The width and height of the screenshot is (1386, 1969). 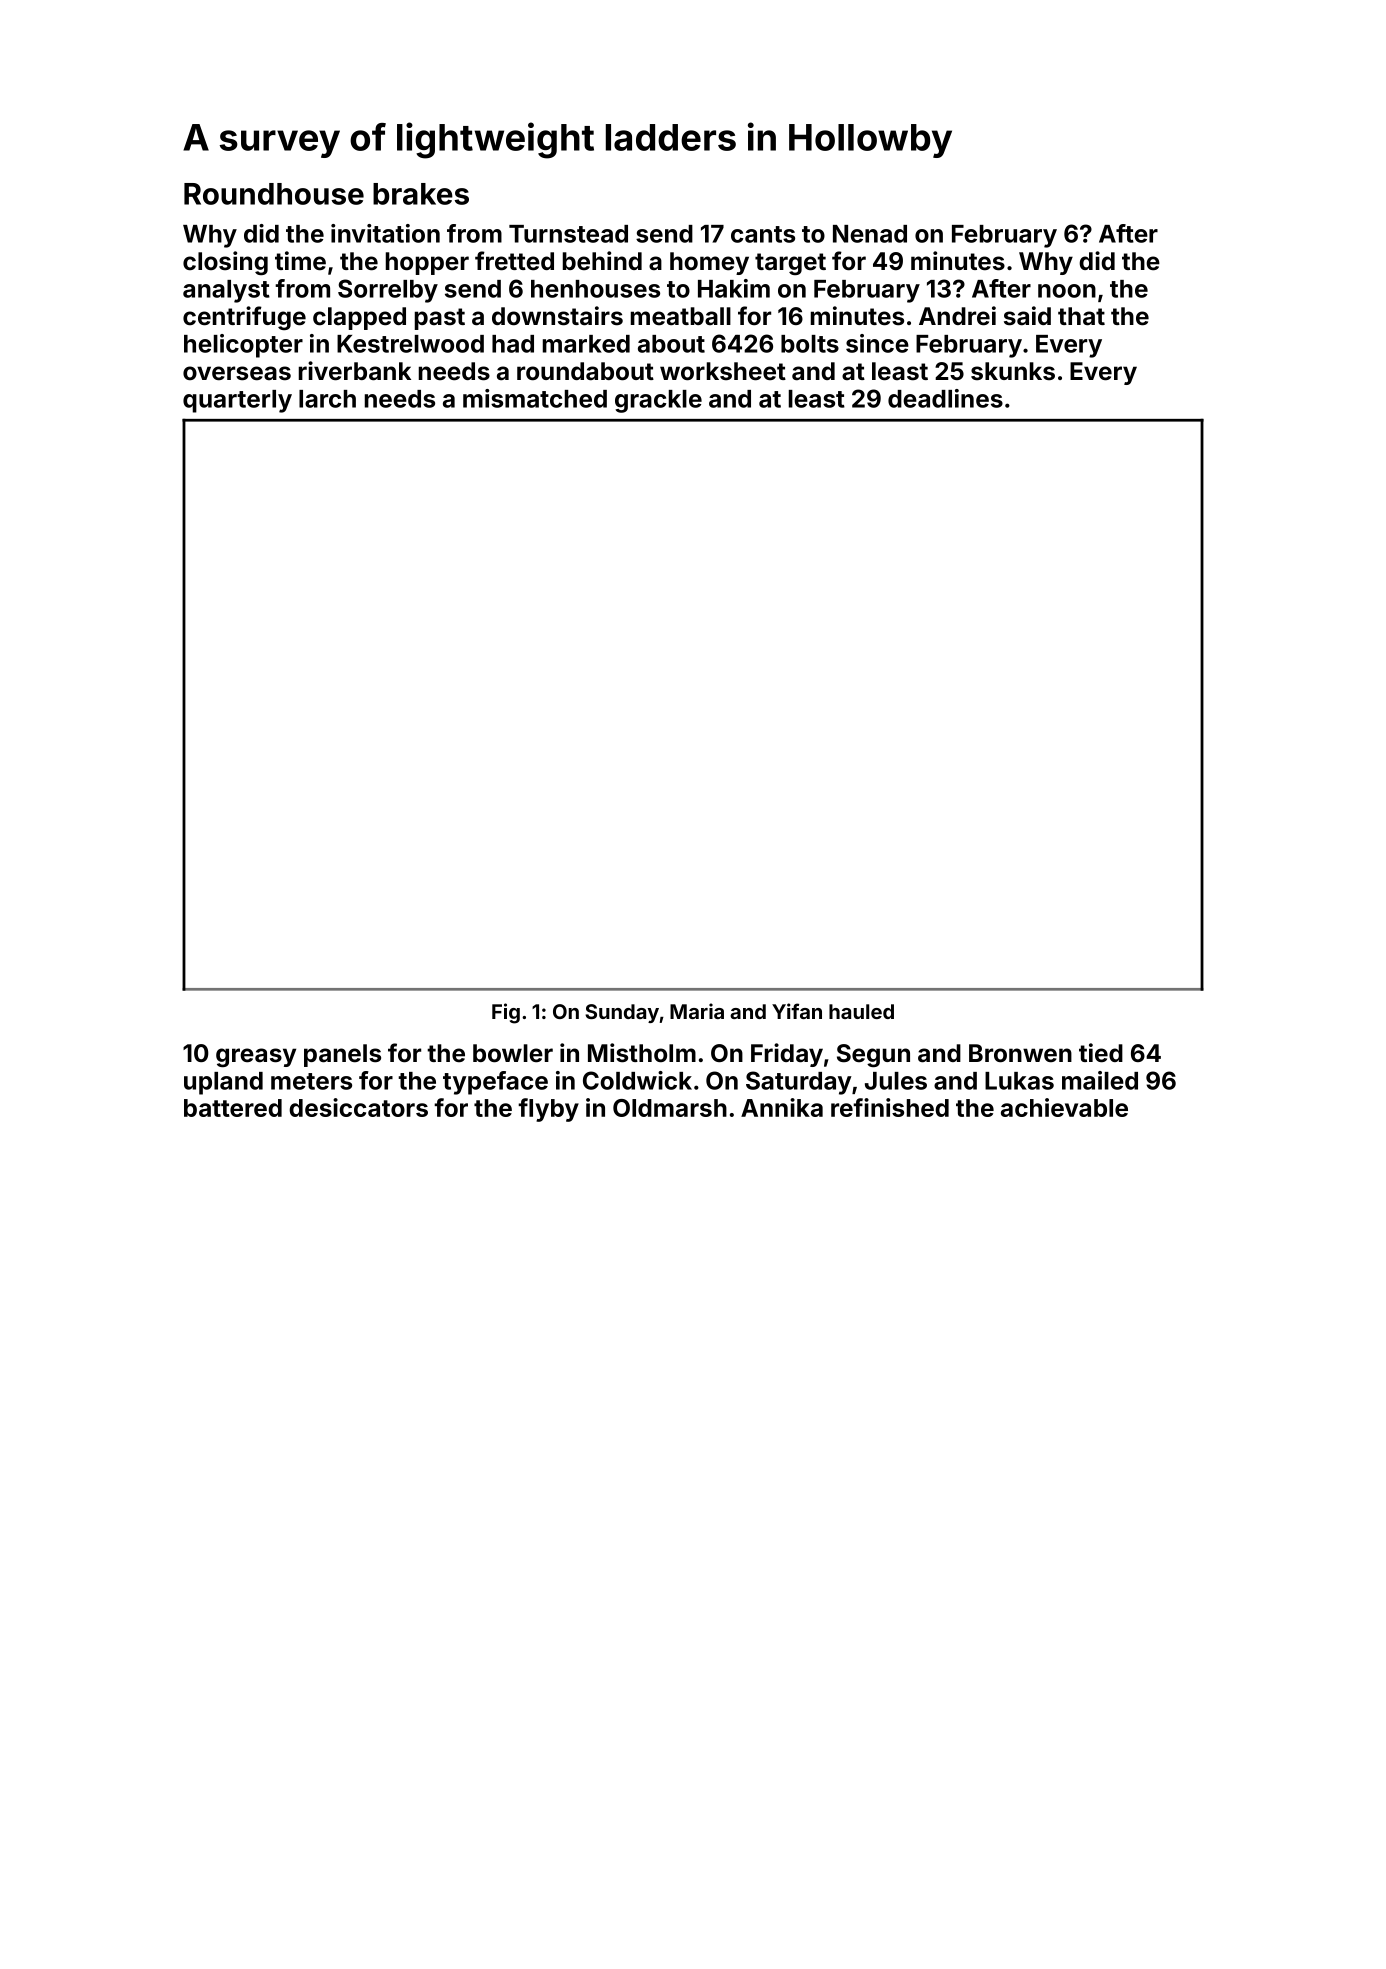 What do you see at coordinates (237, 401) in the screenshot?
I see `quarterly` at bounding box center [237, 401].
